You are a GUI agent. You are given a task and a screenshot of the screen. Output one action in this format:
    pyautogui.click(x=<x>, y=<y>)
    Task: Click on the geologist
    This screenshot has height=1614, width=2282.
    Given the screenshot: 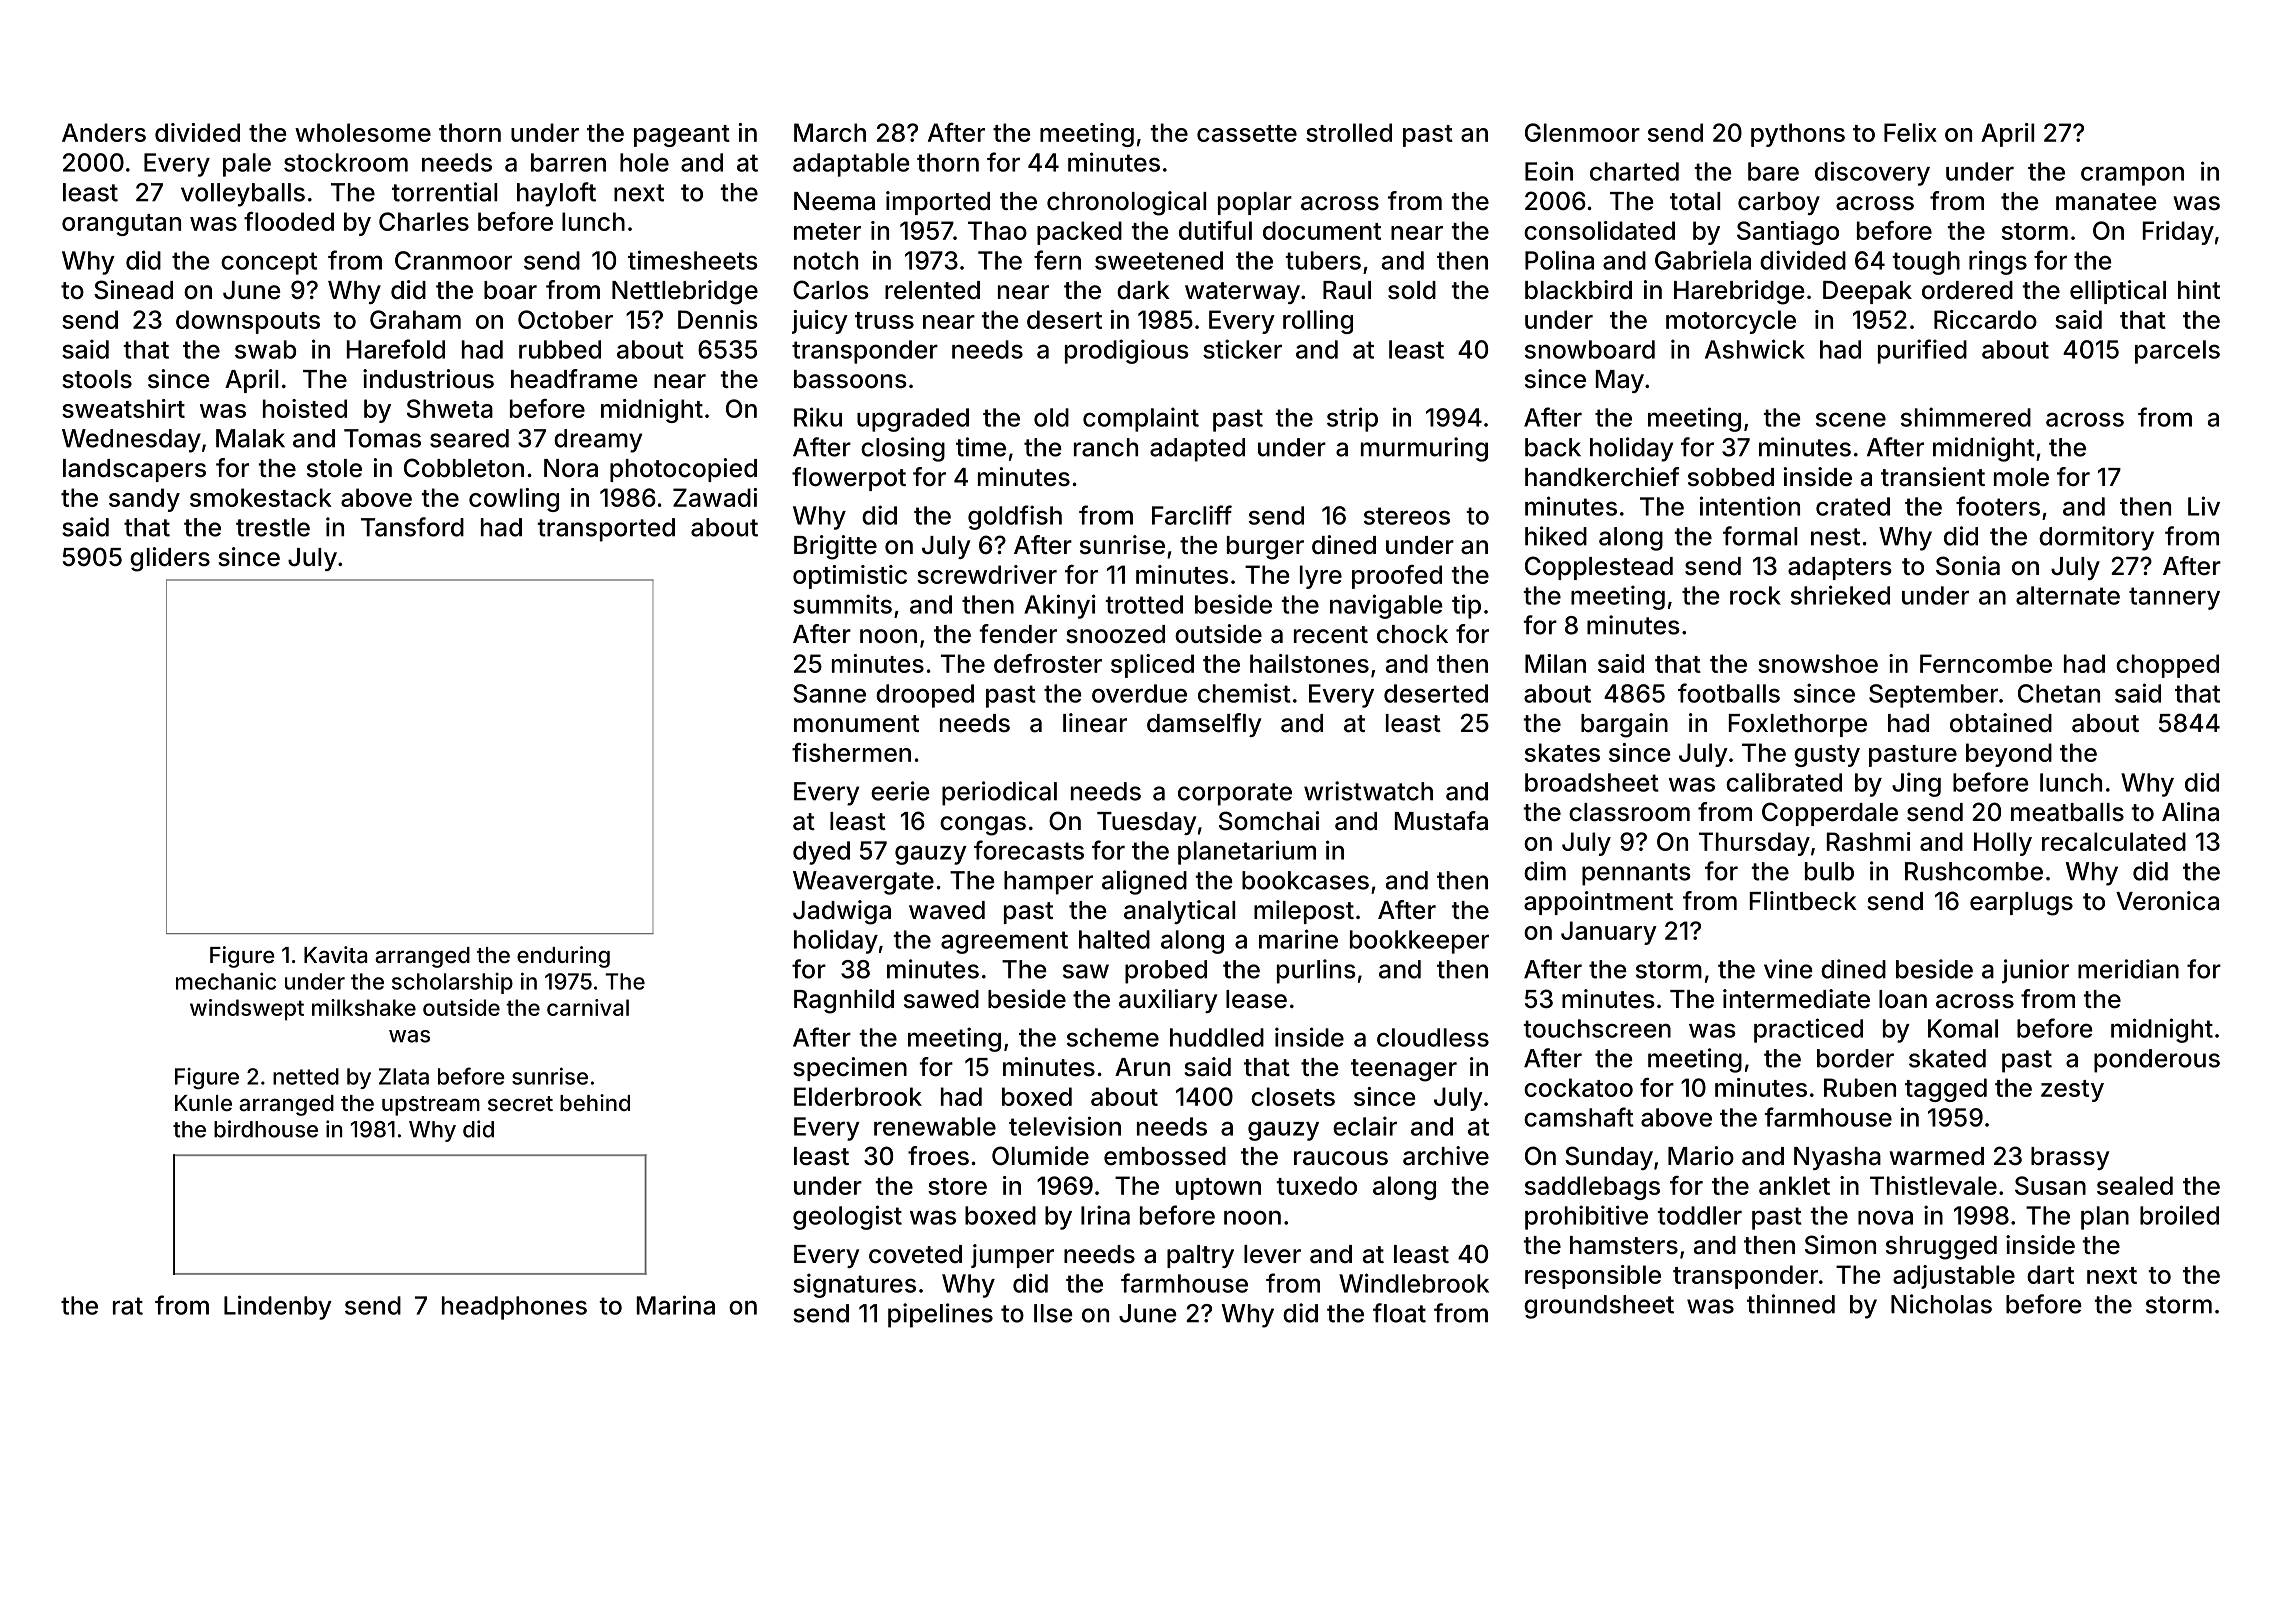 What is the action you would take?
    pyautogui.click(x=847, y=1217)
